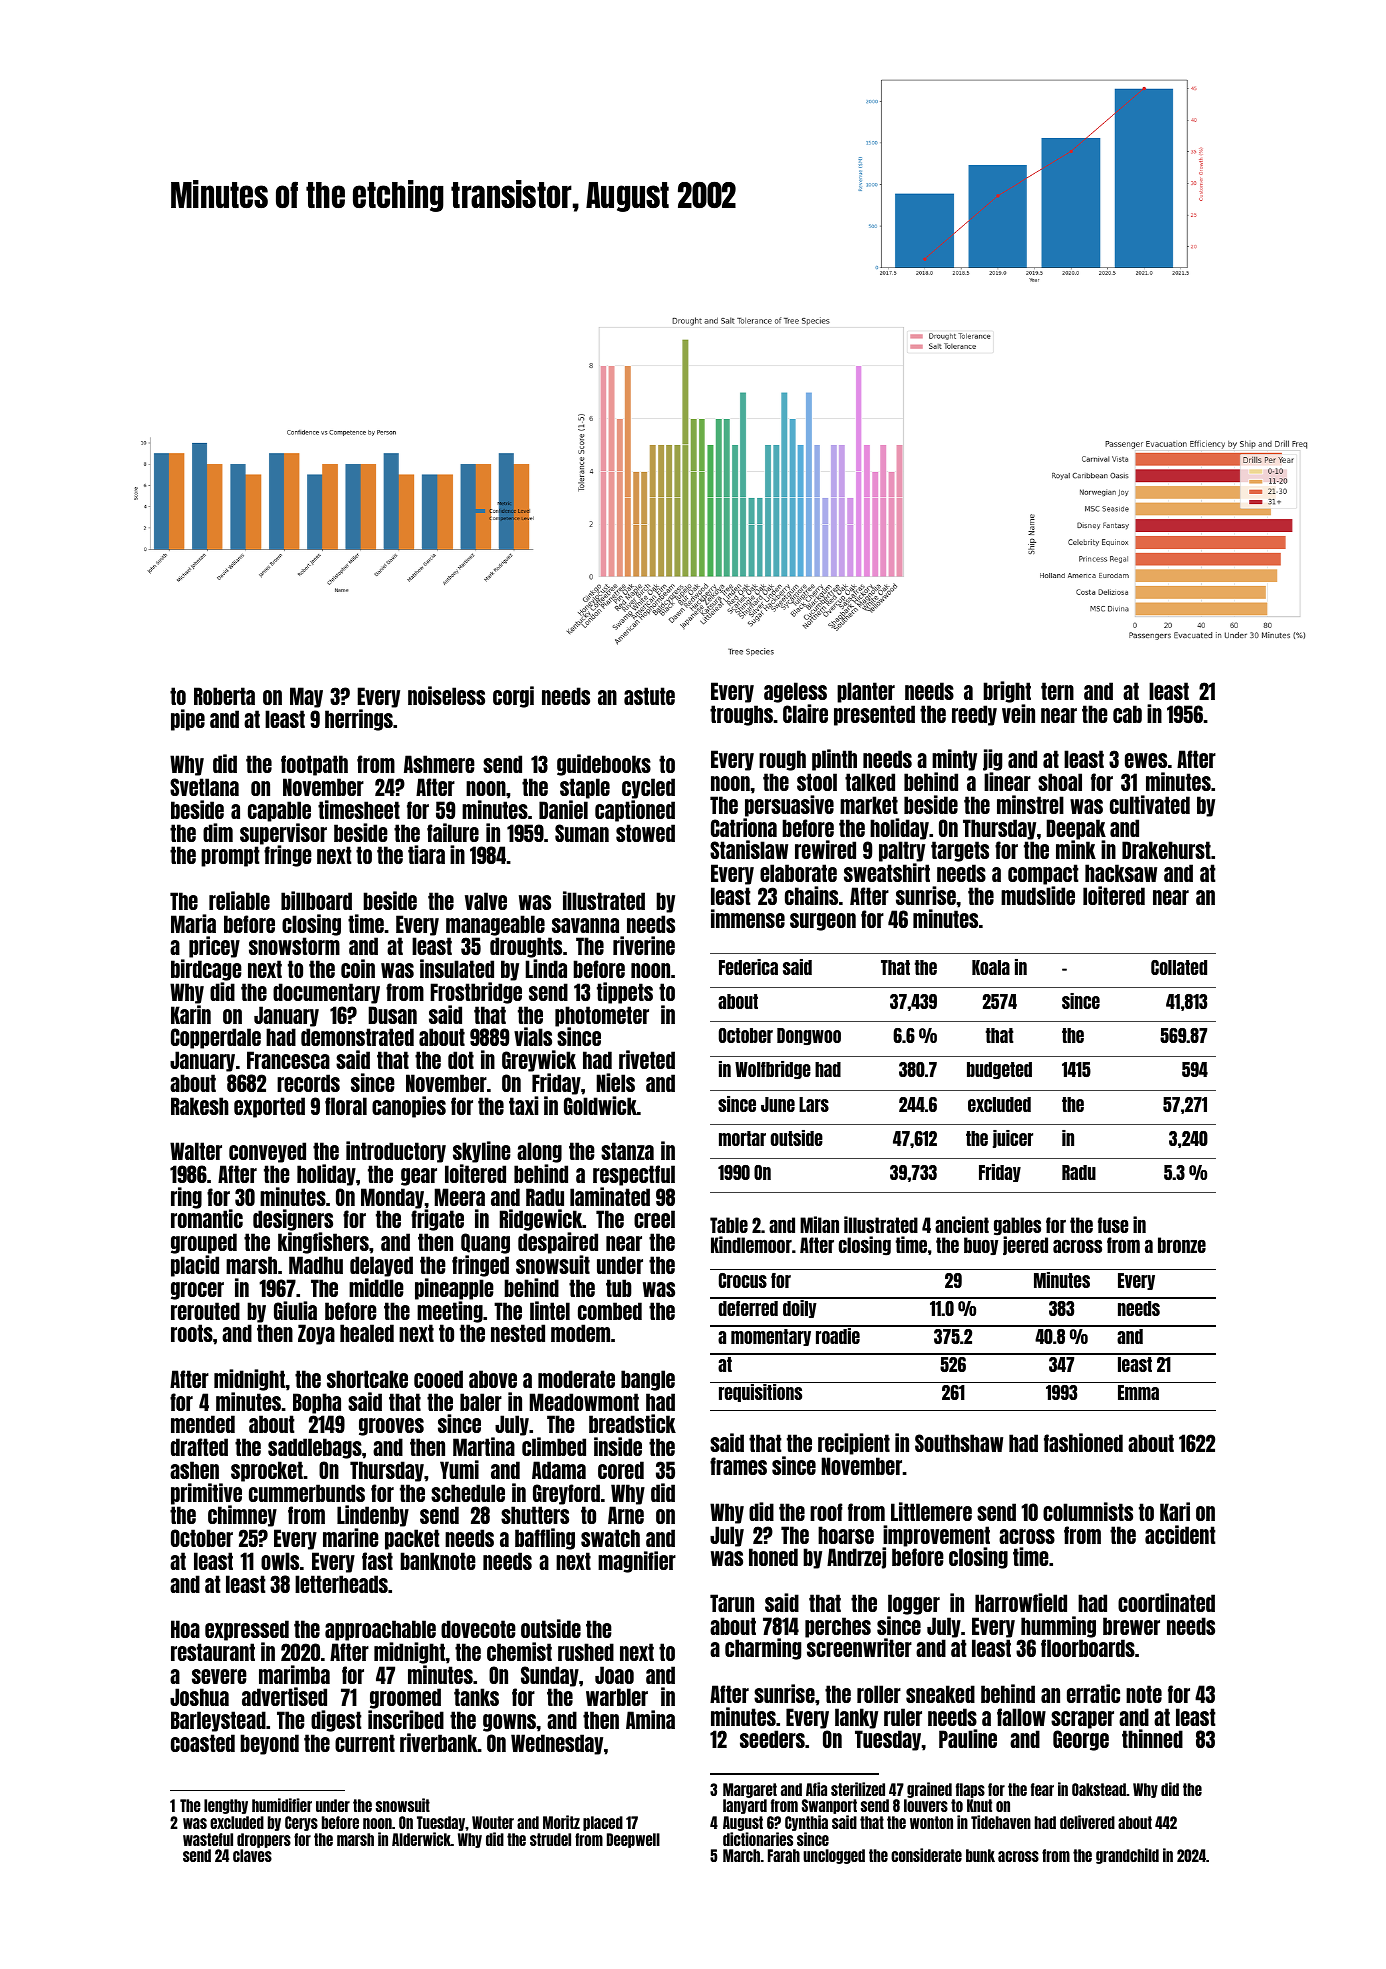  Describe the element at coordinates (1166, 1602) in the page. I see `coordinated` at that location.
